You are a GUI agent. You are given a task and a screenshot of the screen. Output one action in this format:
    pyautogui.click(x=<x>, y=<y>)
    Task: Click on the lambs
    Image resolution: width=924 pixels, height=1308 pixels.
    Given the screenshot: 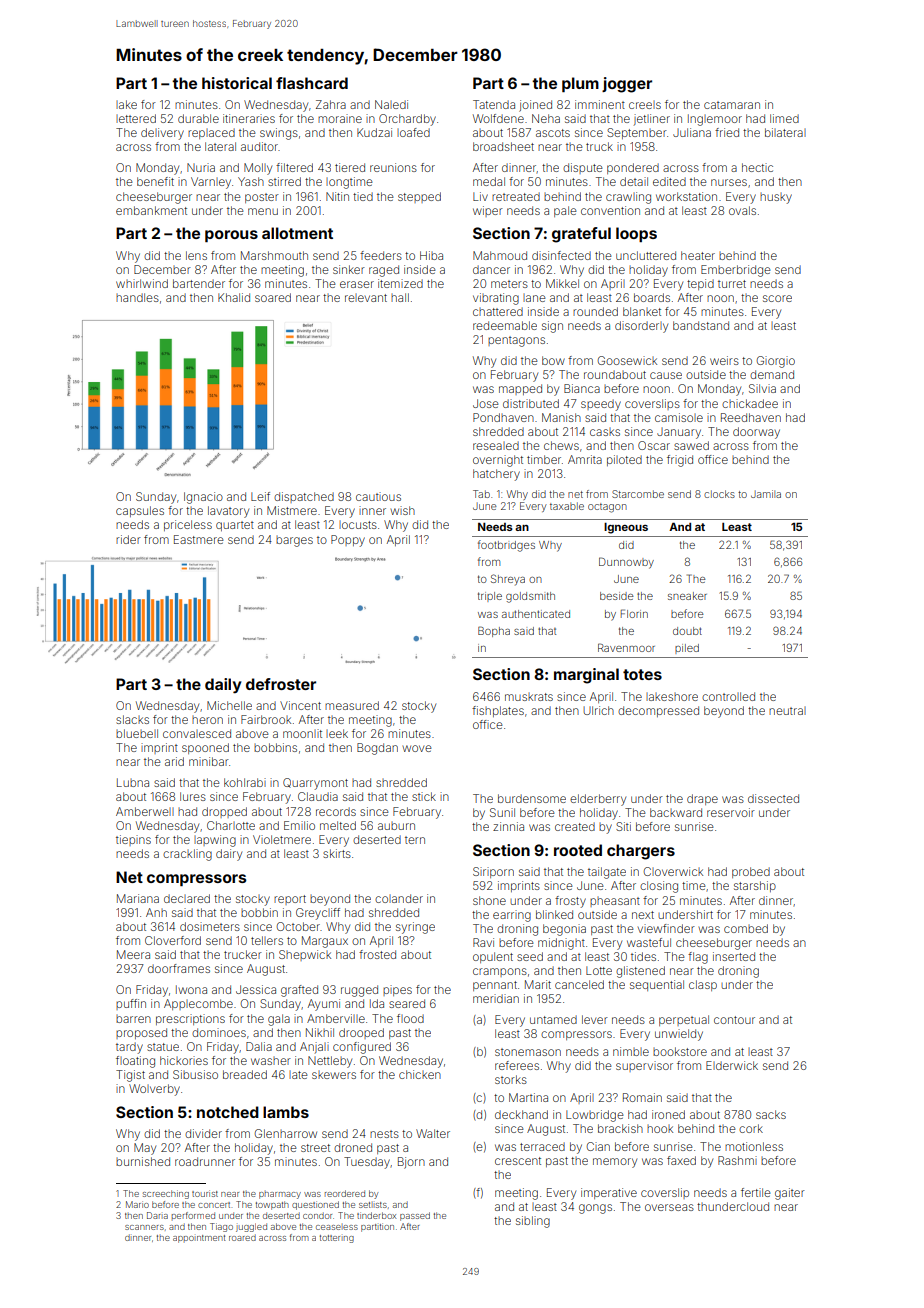 What is the action you would take?
    pyautogui.click(x=286, y=1112)
